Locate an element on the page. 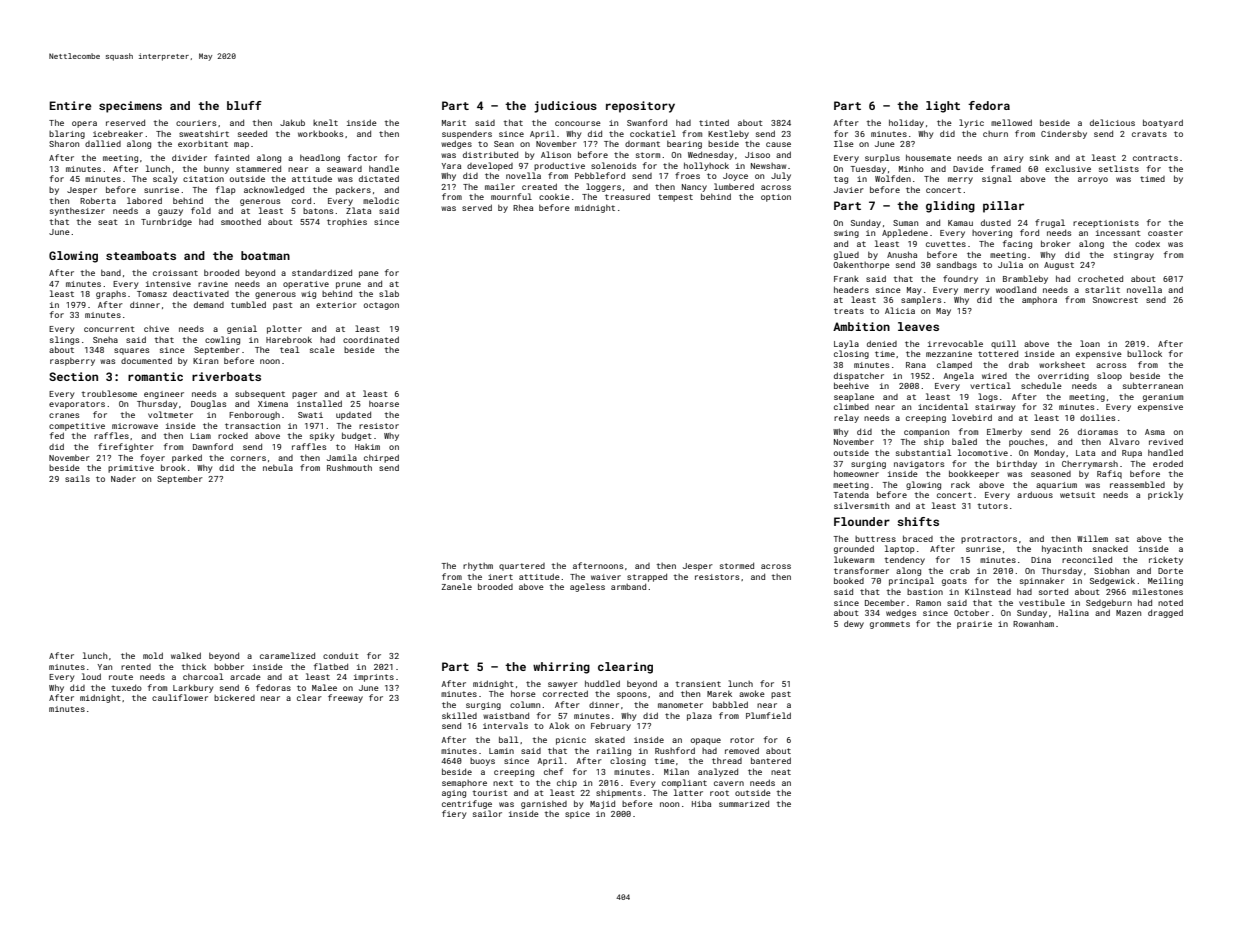 The width and height of the document is (1233, 952). cauliflower is located at coordinates (180, 697).
